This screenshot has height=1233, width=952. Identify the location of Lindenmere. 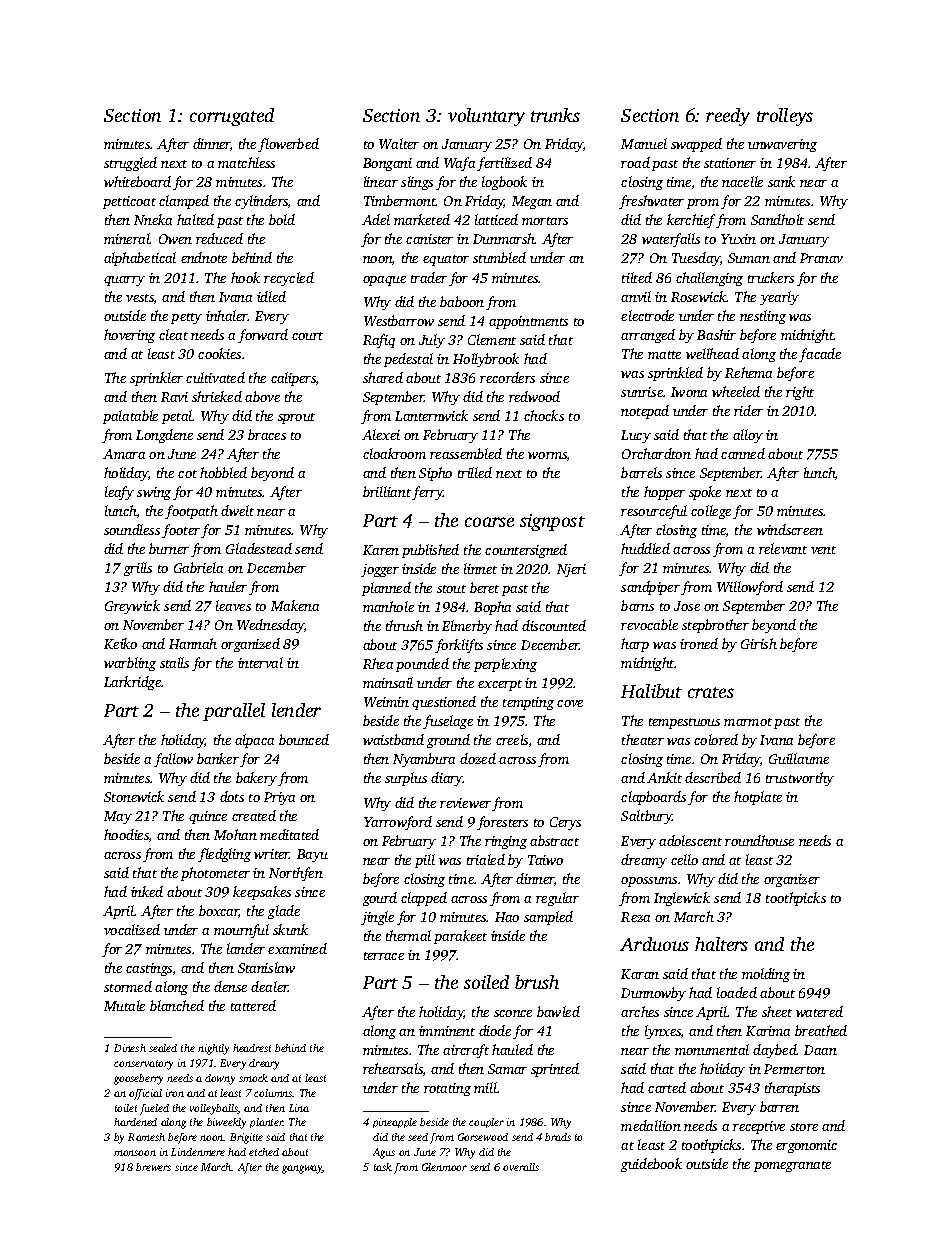
(198, 1152).
